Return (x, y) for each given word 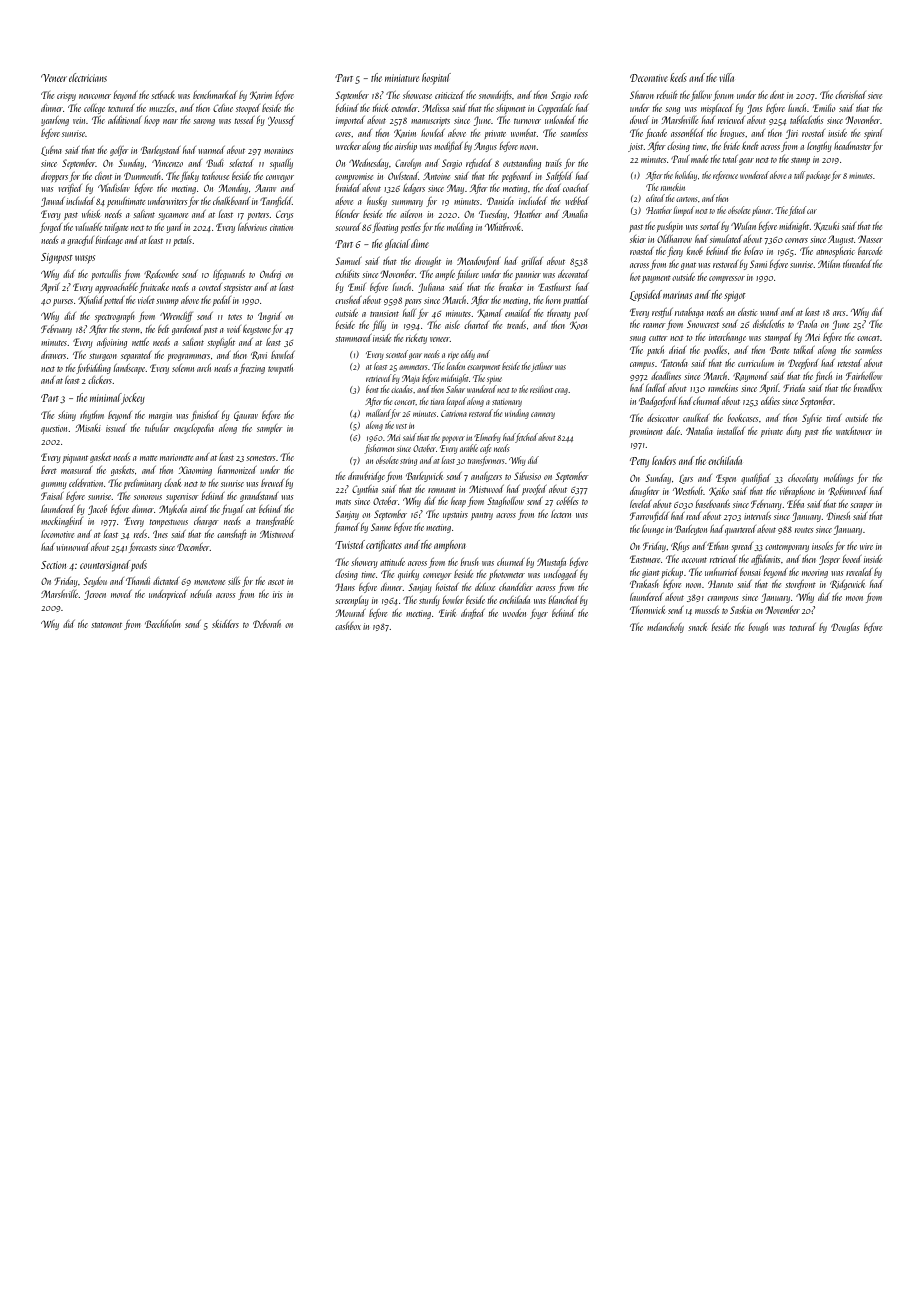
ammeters (413, 367)
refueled (479, 164)
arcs (839, 313)
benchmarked (215, 95)
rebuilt (667, 95)
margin (160, 416)
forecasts (143, 548)
